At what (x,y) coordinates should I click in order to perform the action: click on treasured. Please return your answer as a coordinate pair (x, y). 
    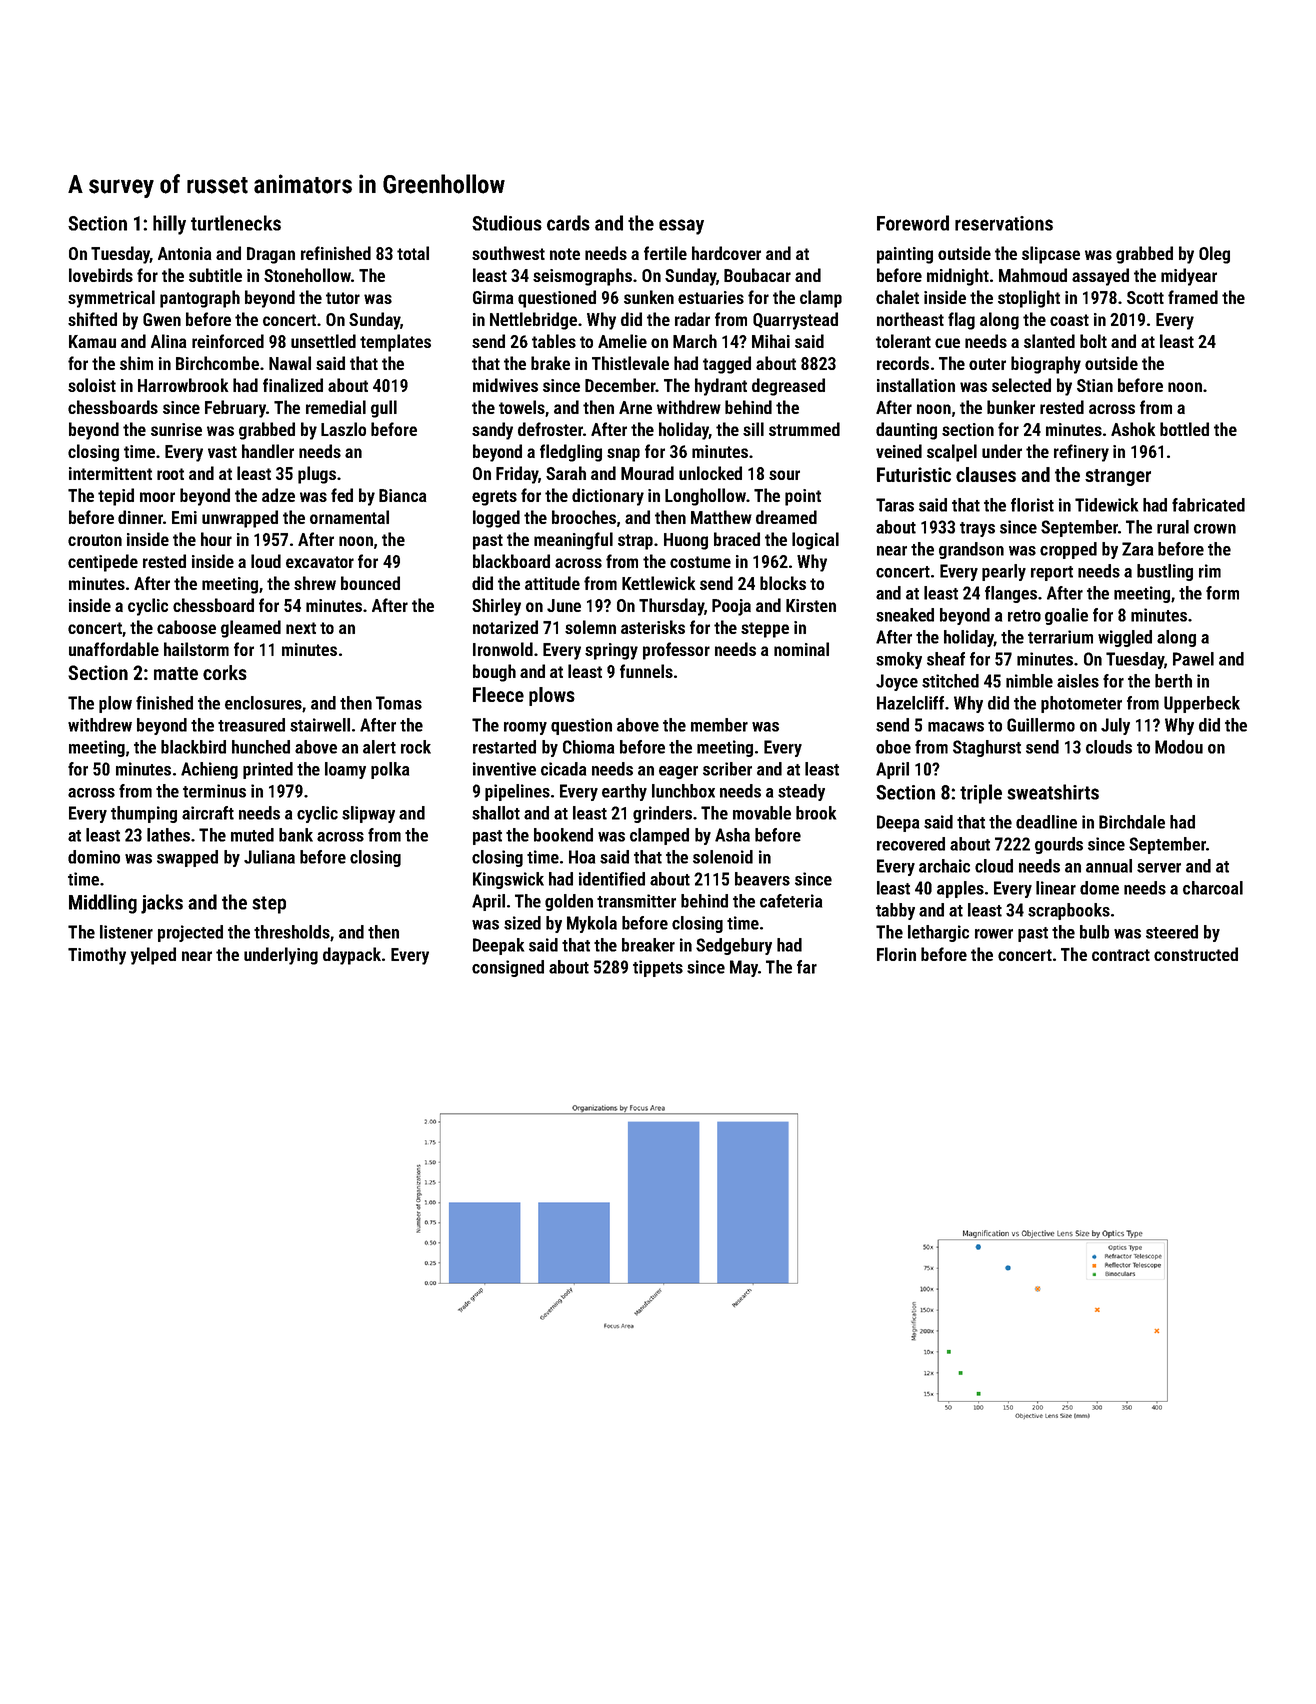
    Looking at the image, I should click on (251, 725).
